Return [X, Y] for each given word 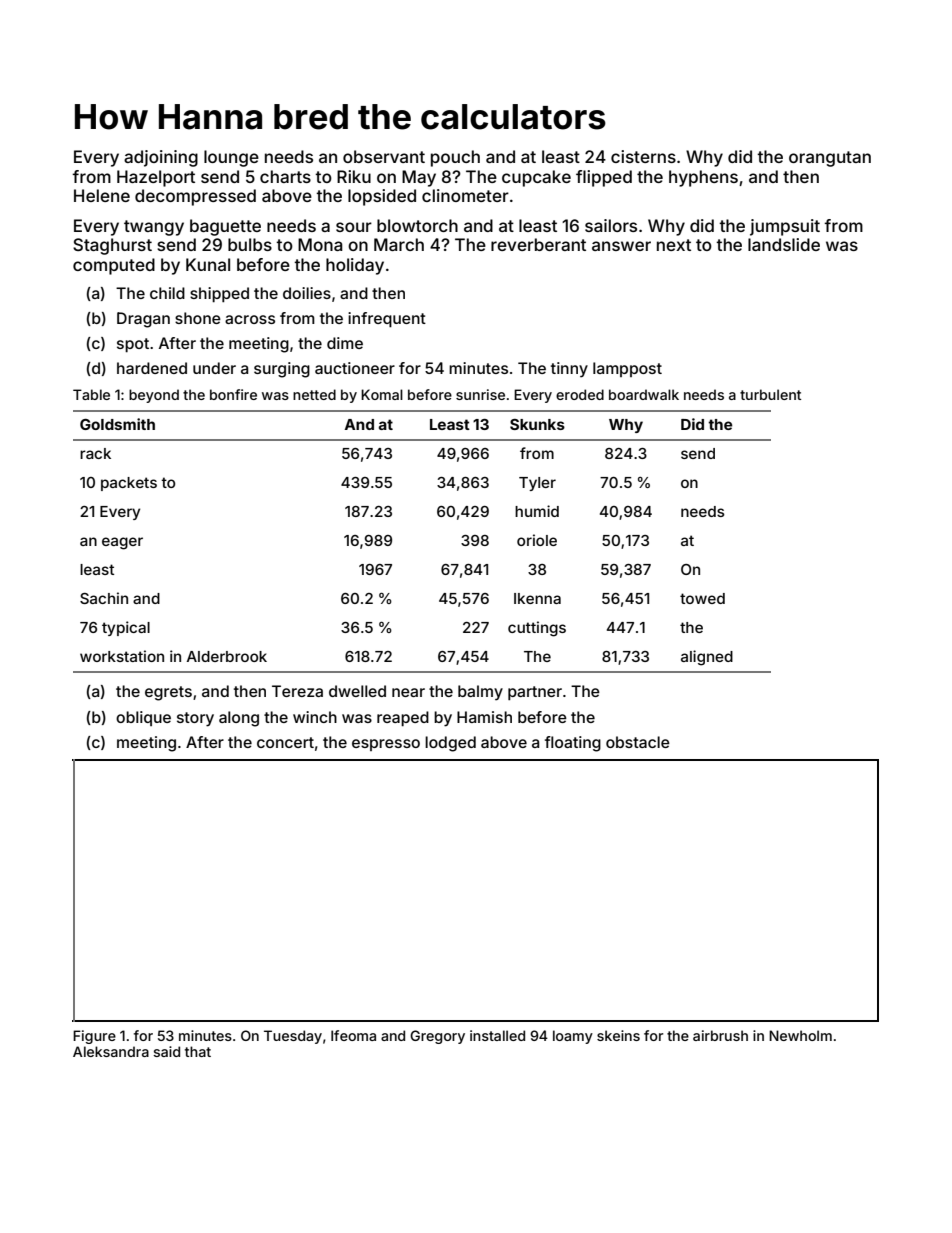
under [214, 368]
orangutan [830, 159]
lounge [231, 158]
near [408, 692]
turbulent [770, 394]
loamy [573, 1037]
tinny [569, 370]
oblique [143, 718]
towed [702, 598]
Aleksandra [111, 1051]
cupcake [536, 178]
